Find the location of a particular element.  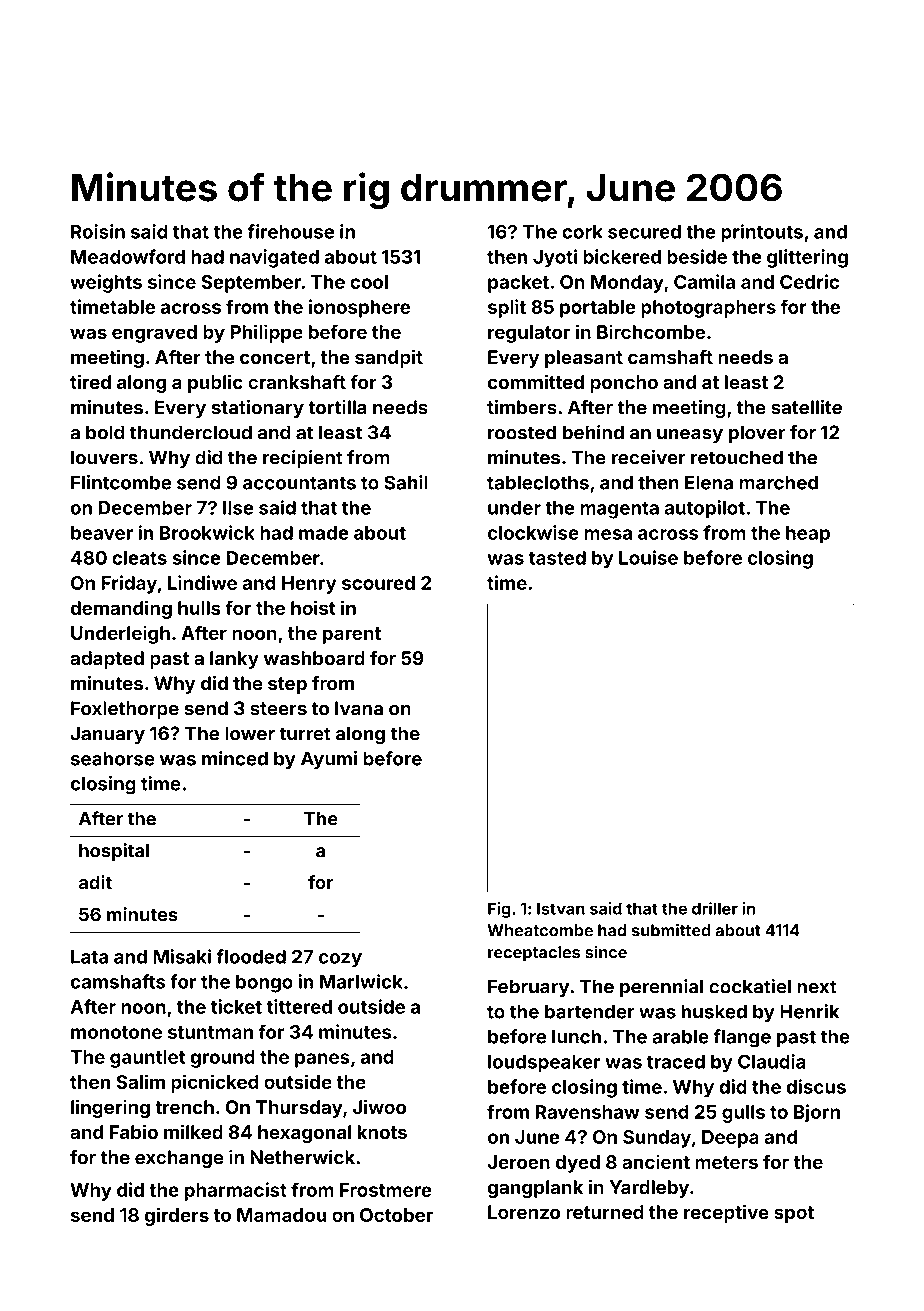

clockwise is located at coordinates (533, 532).
